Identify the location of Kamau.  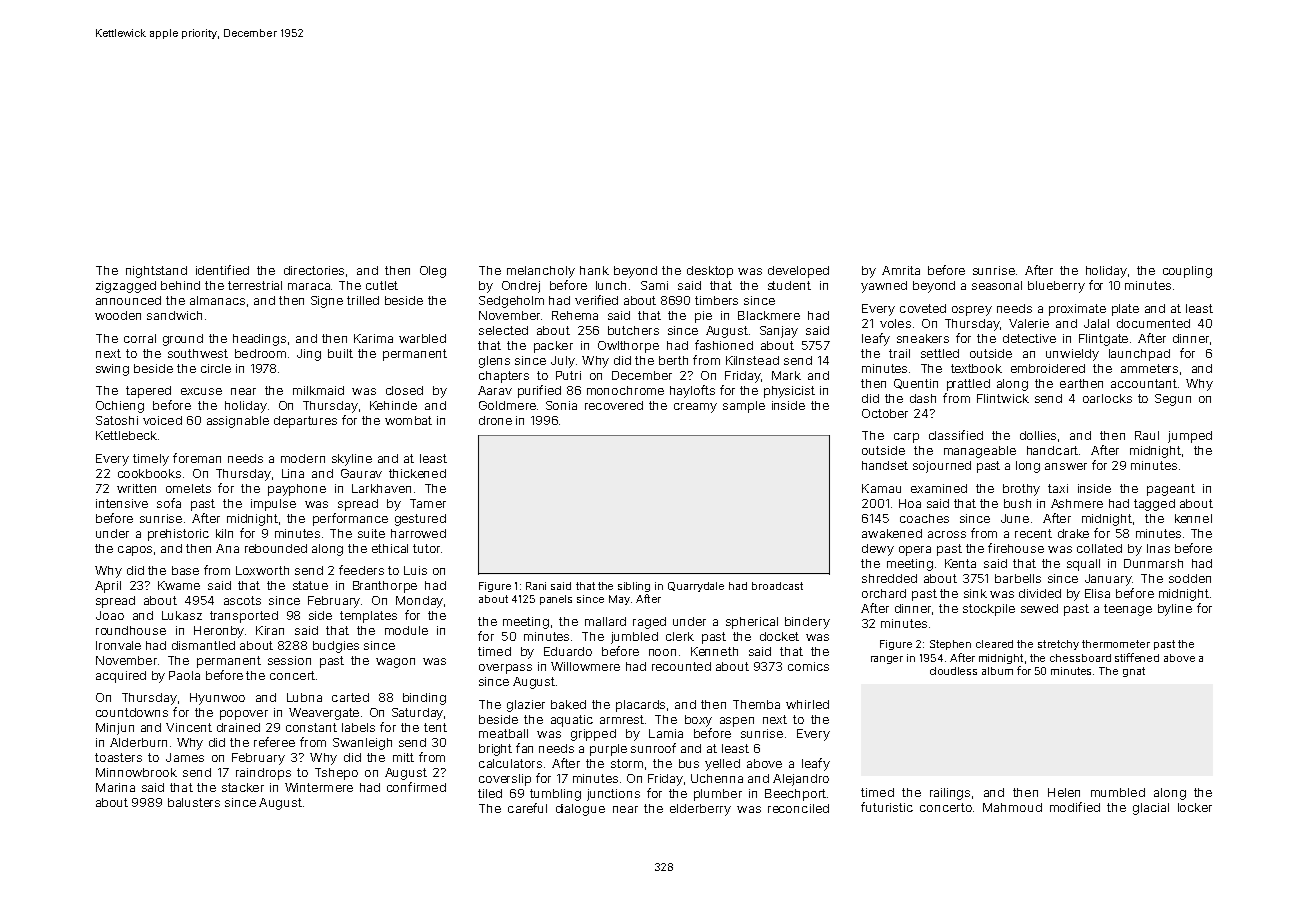
(881, 488).
